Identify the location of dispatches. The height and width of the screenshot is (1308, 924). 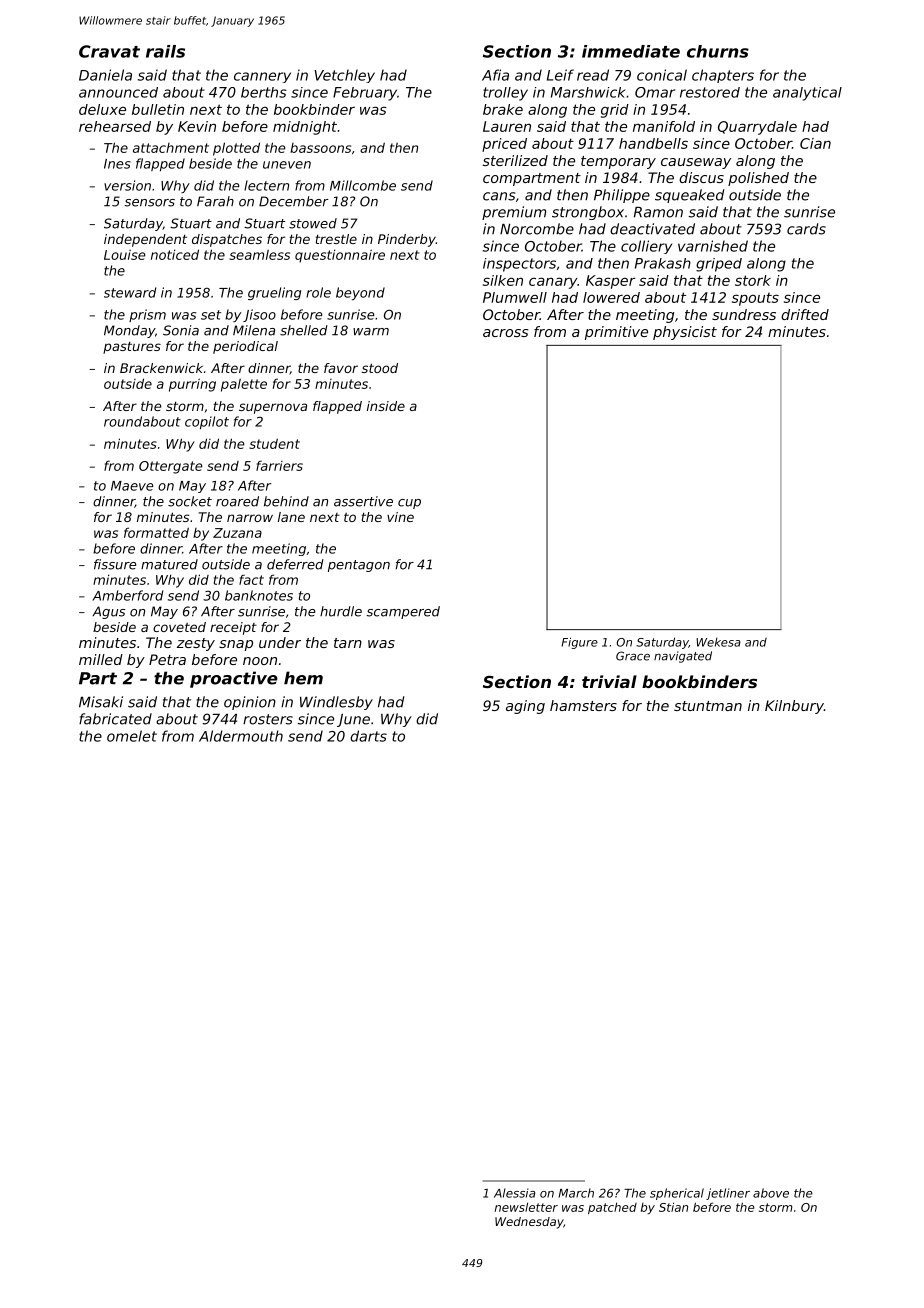
(227, 240).
